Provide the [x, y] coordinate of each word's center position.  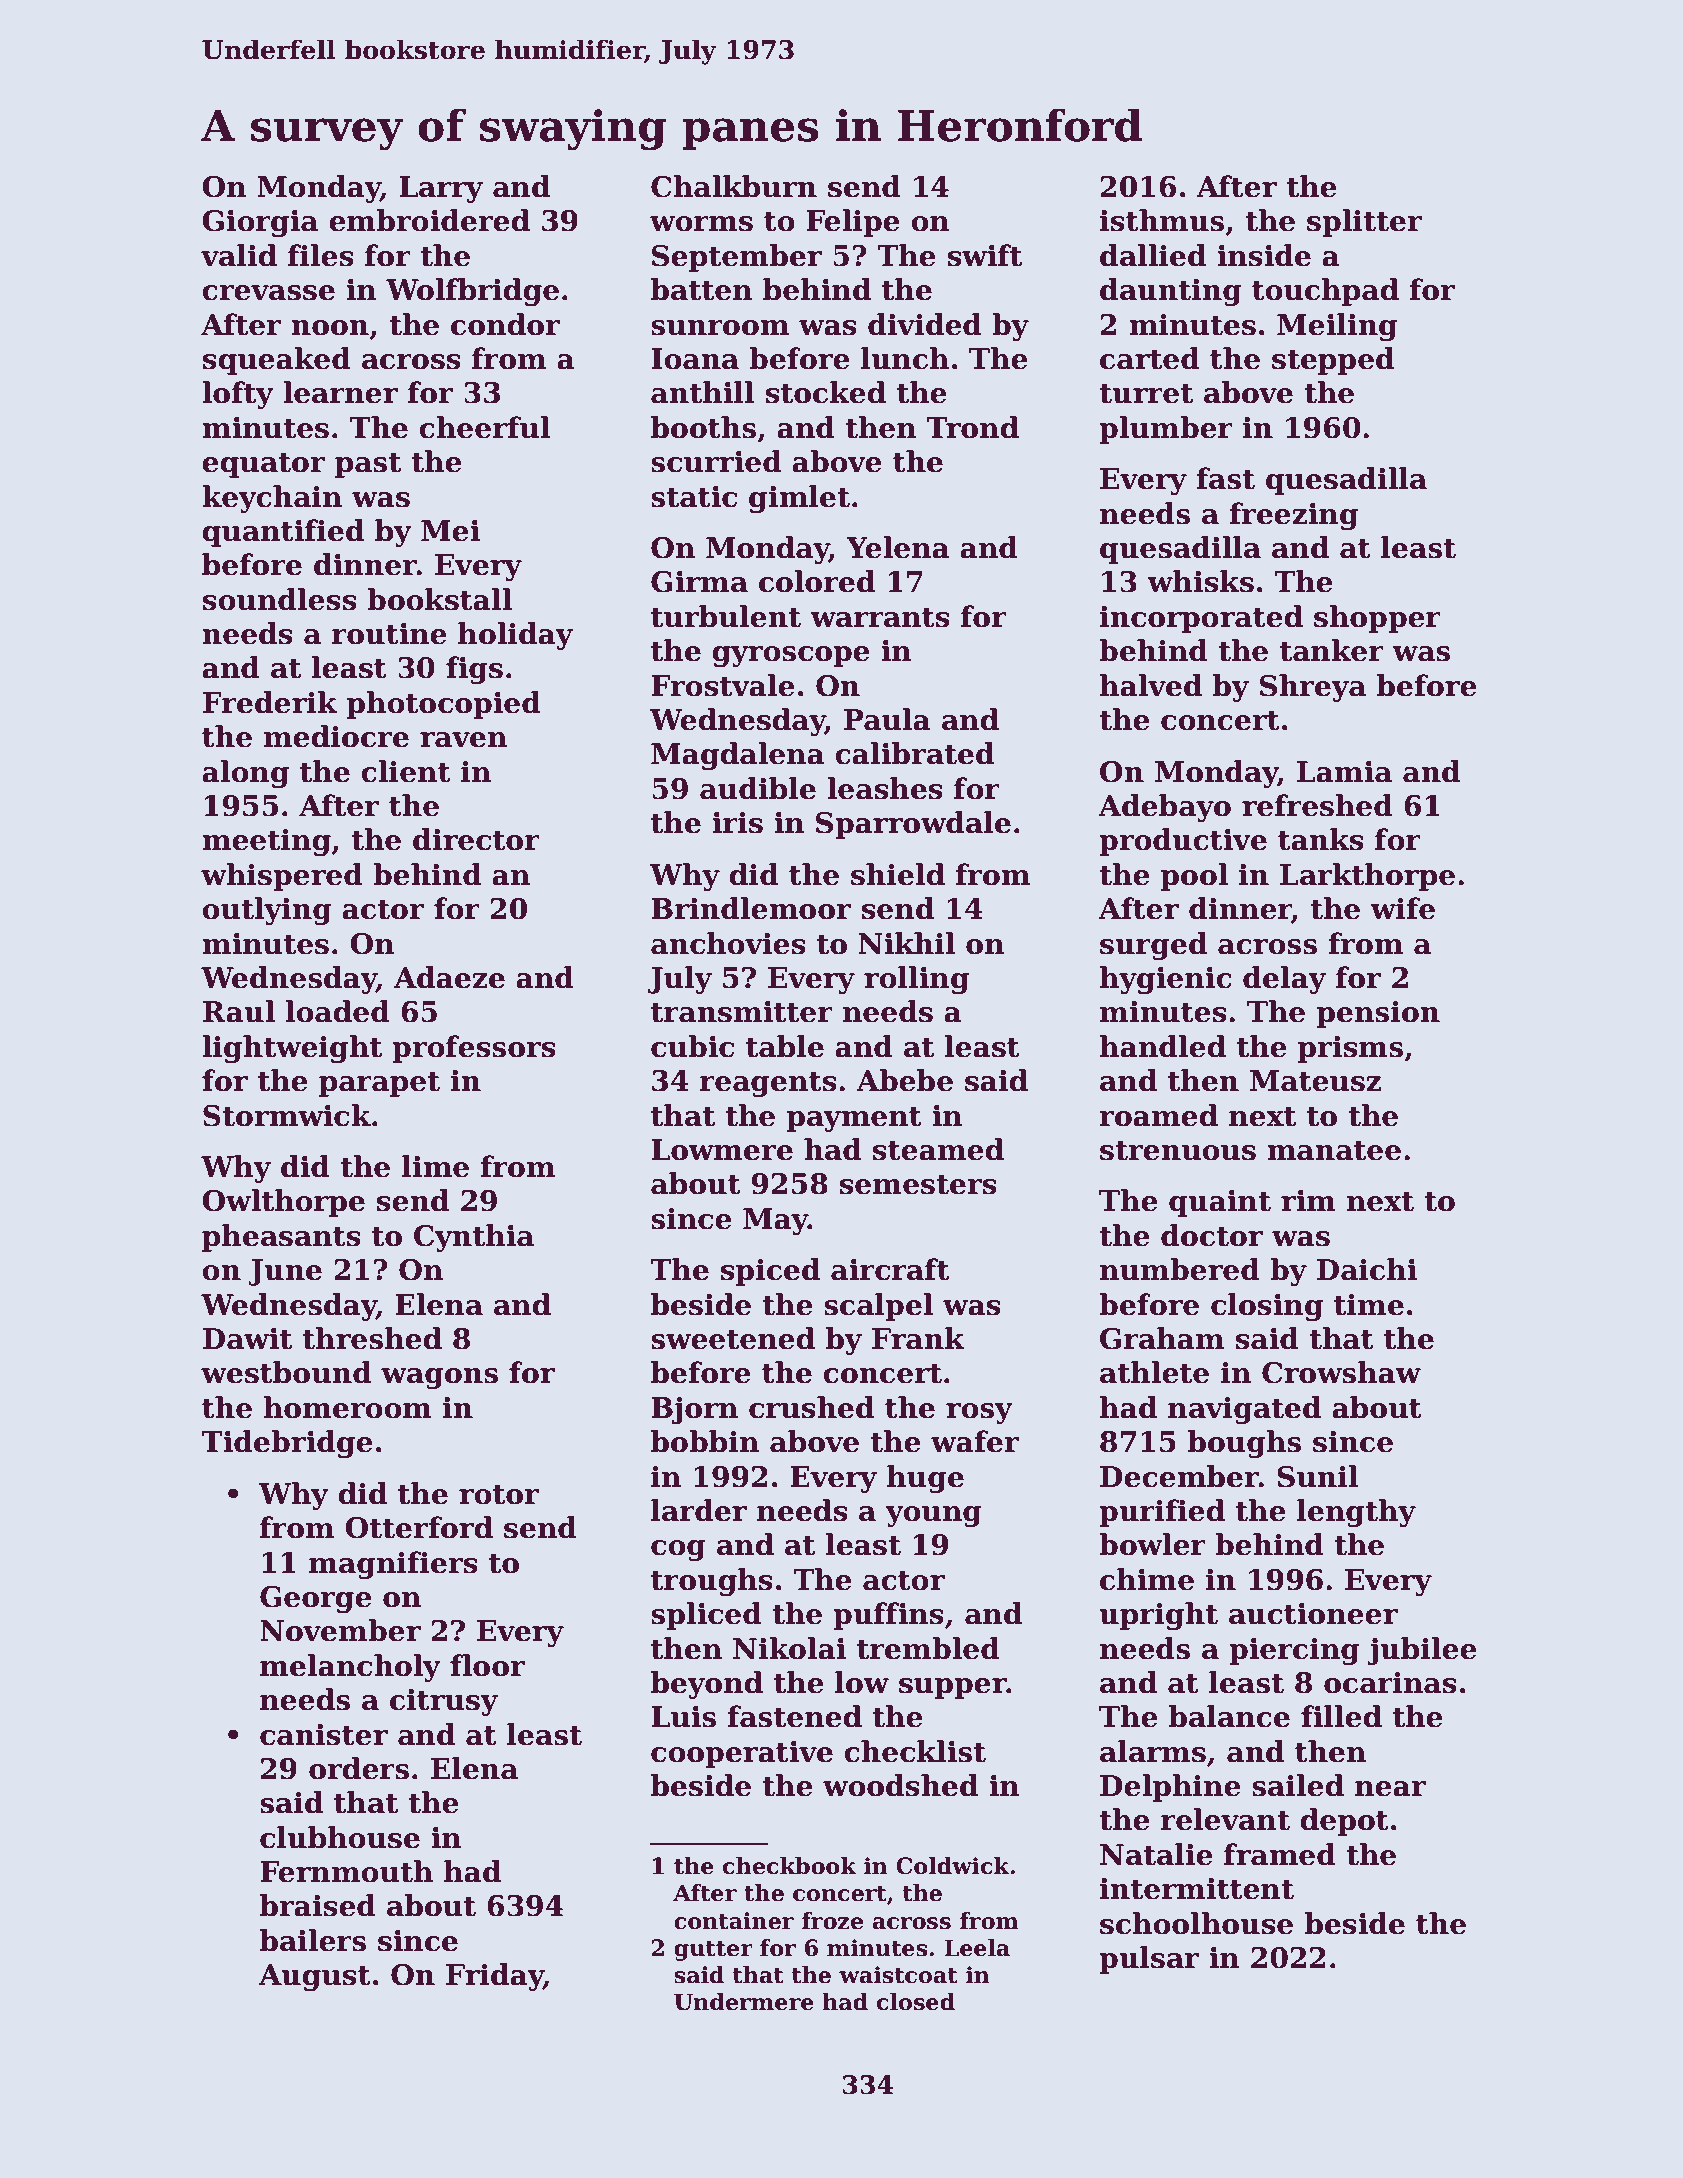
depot [1344, 1822]
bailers [313, 1940]
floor [487, 1665]
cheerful [484, 427]
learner [340, 392]
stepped [1333, 361]
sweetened [733, 1338]
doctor [1212, 1235]
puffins [888, 1616]
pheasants [281, 1238]
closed [916, 2002]
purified [1162, 1513]
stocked [826, 392]
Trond [973, 427]
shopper [1377, 619]
